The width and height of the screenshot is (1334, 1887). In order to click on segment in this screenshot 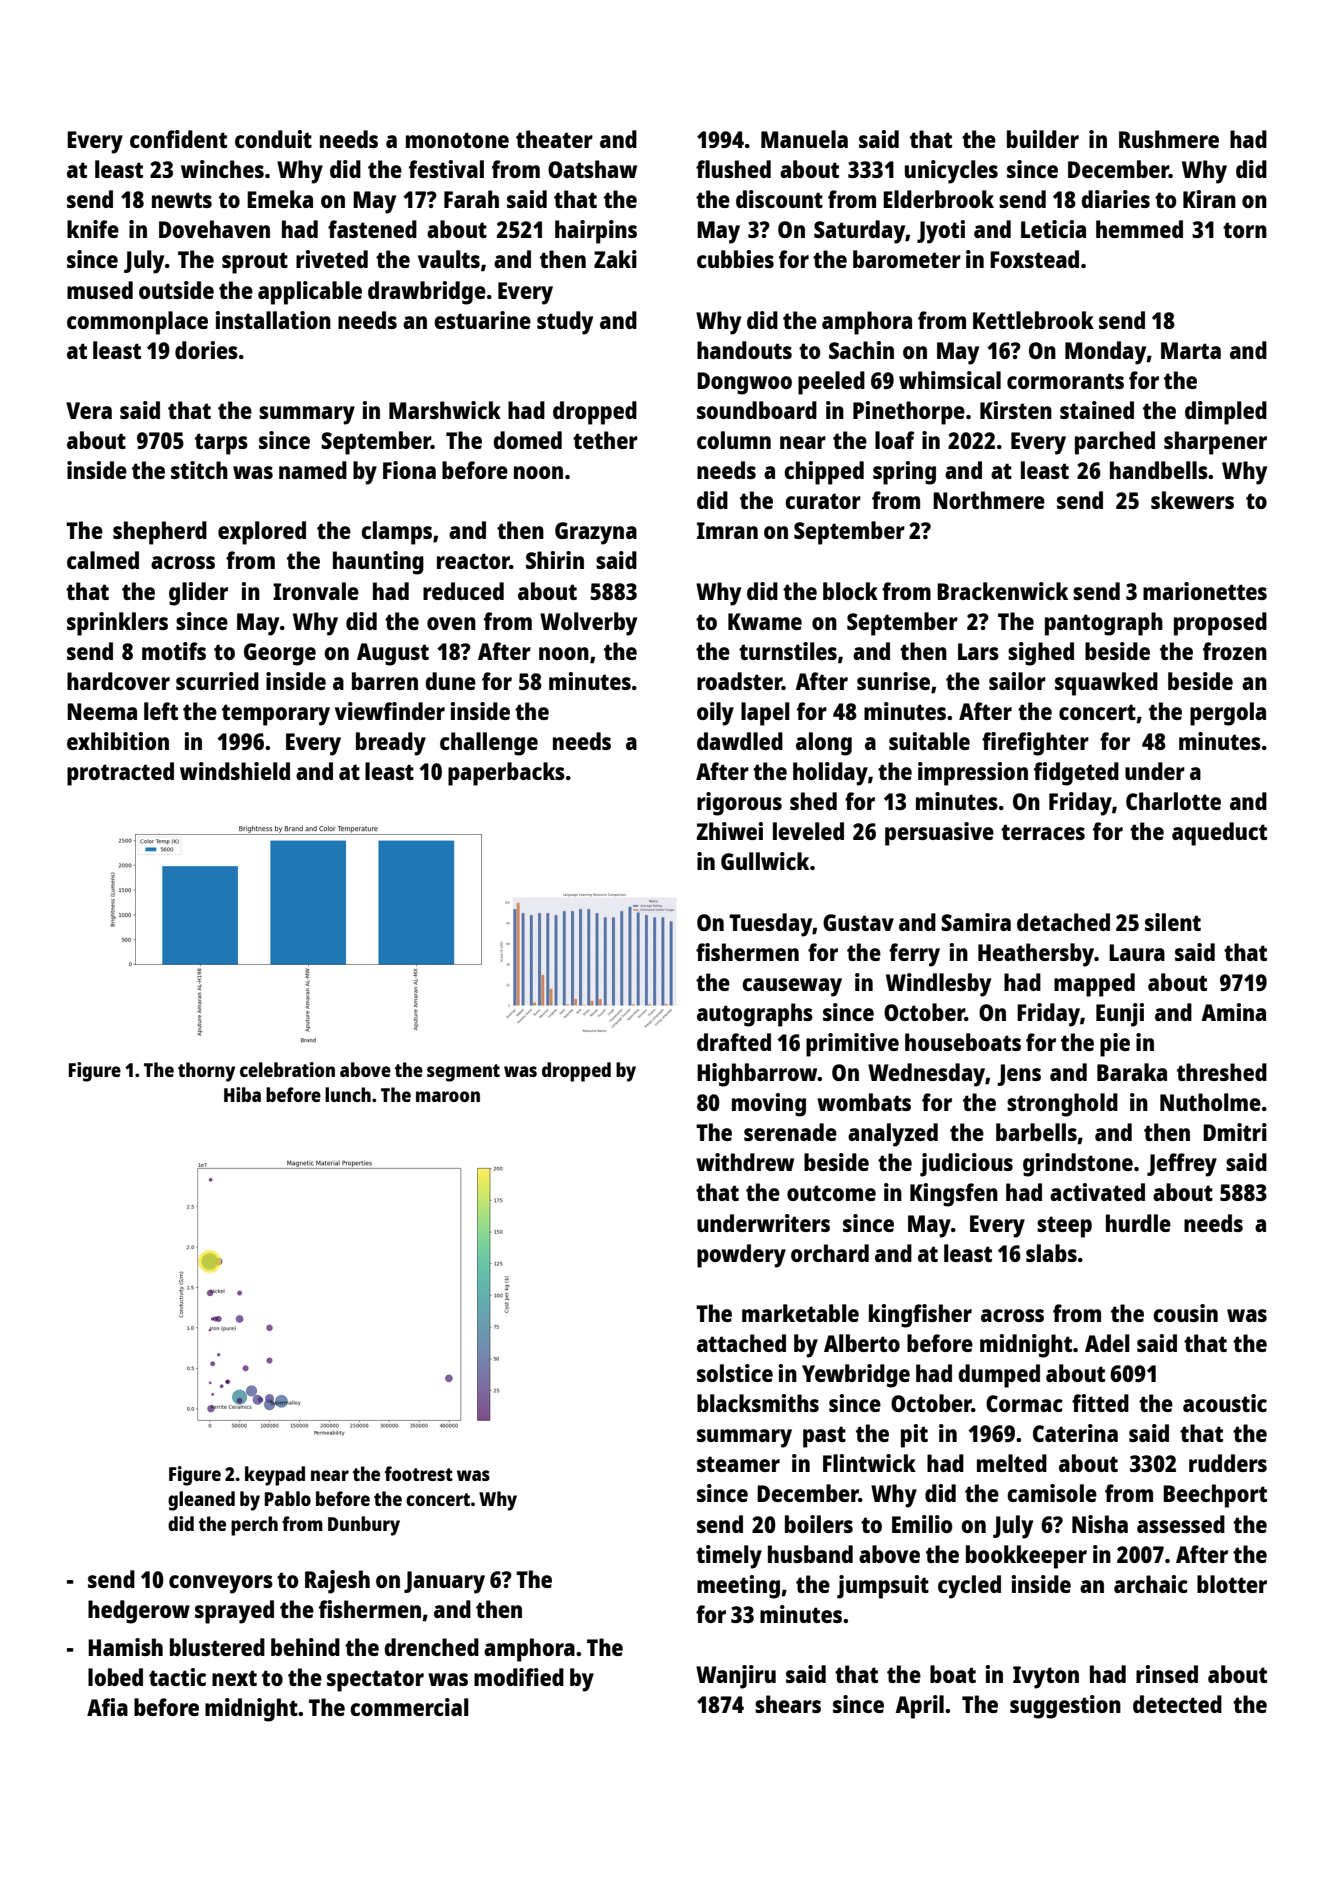, I will do `click(463, 1073)`.
